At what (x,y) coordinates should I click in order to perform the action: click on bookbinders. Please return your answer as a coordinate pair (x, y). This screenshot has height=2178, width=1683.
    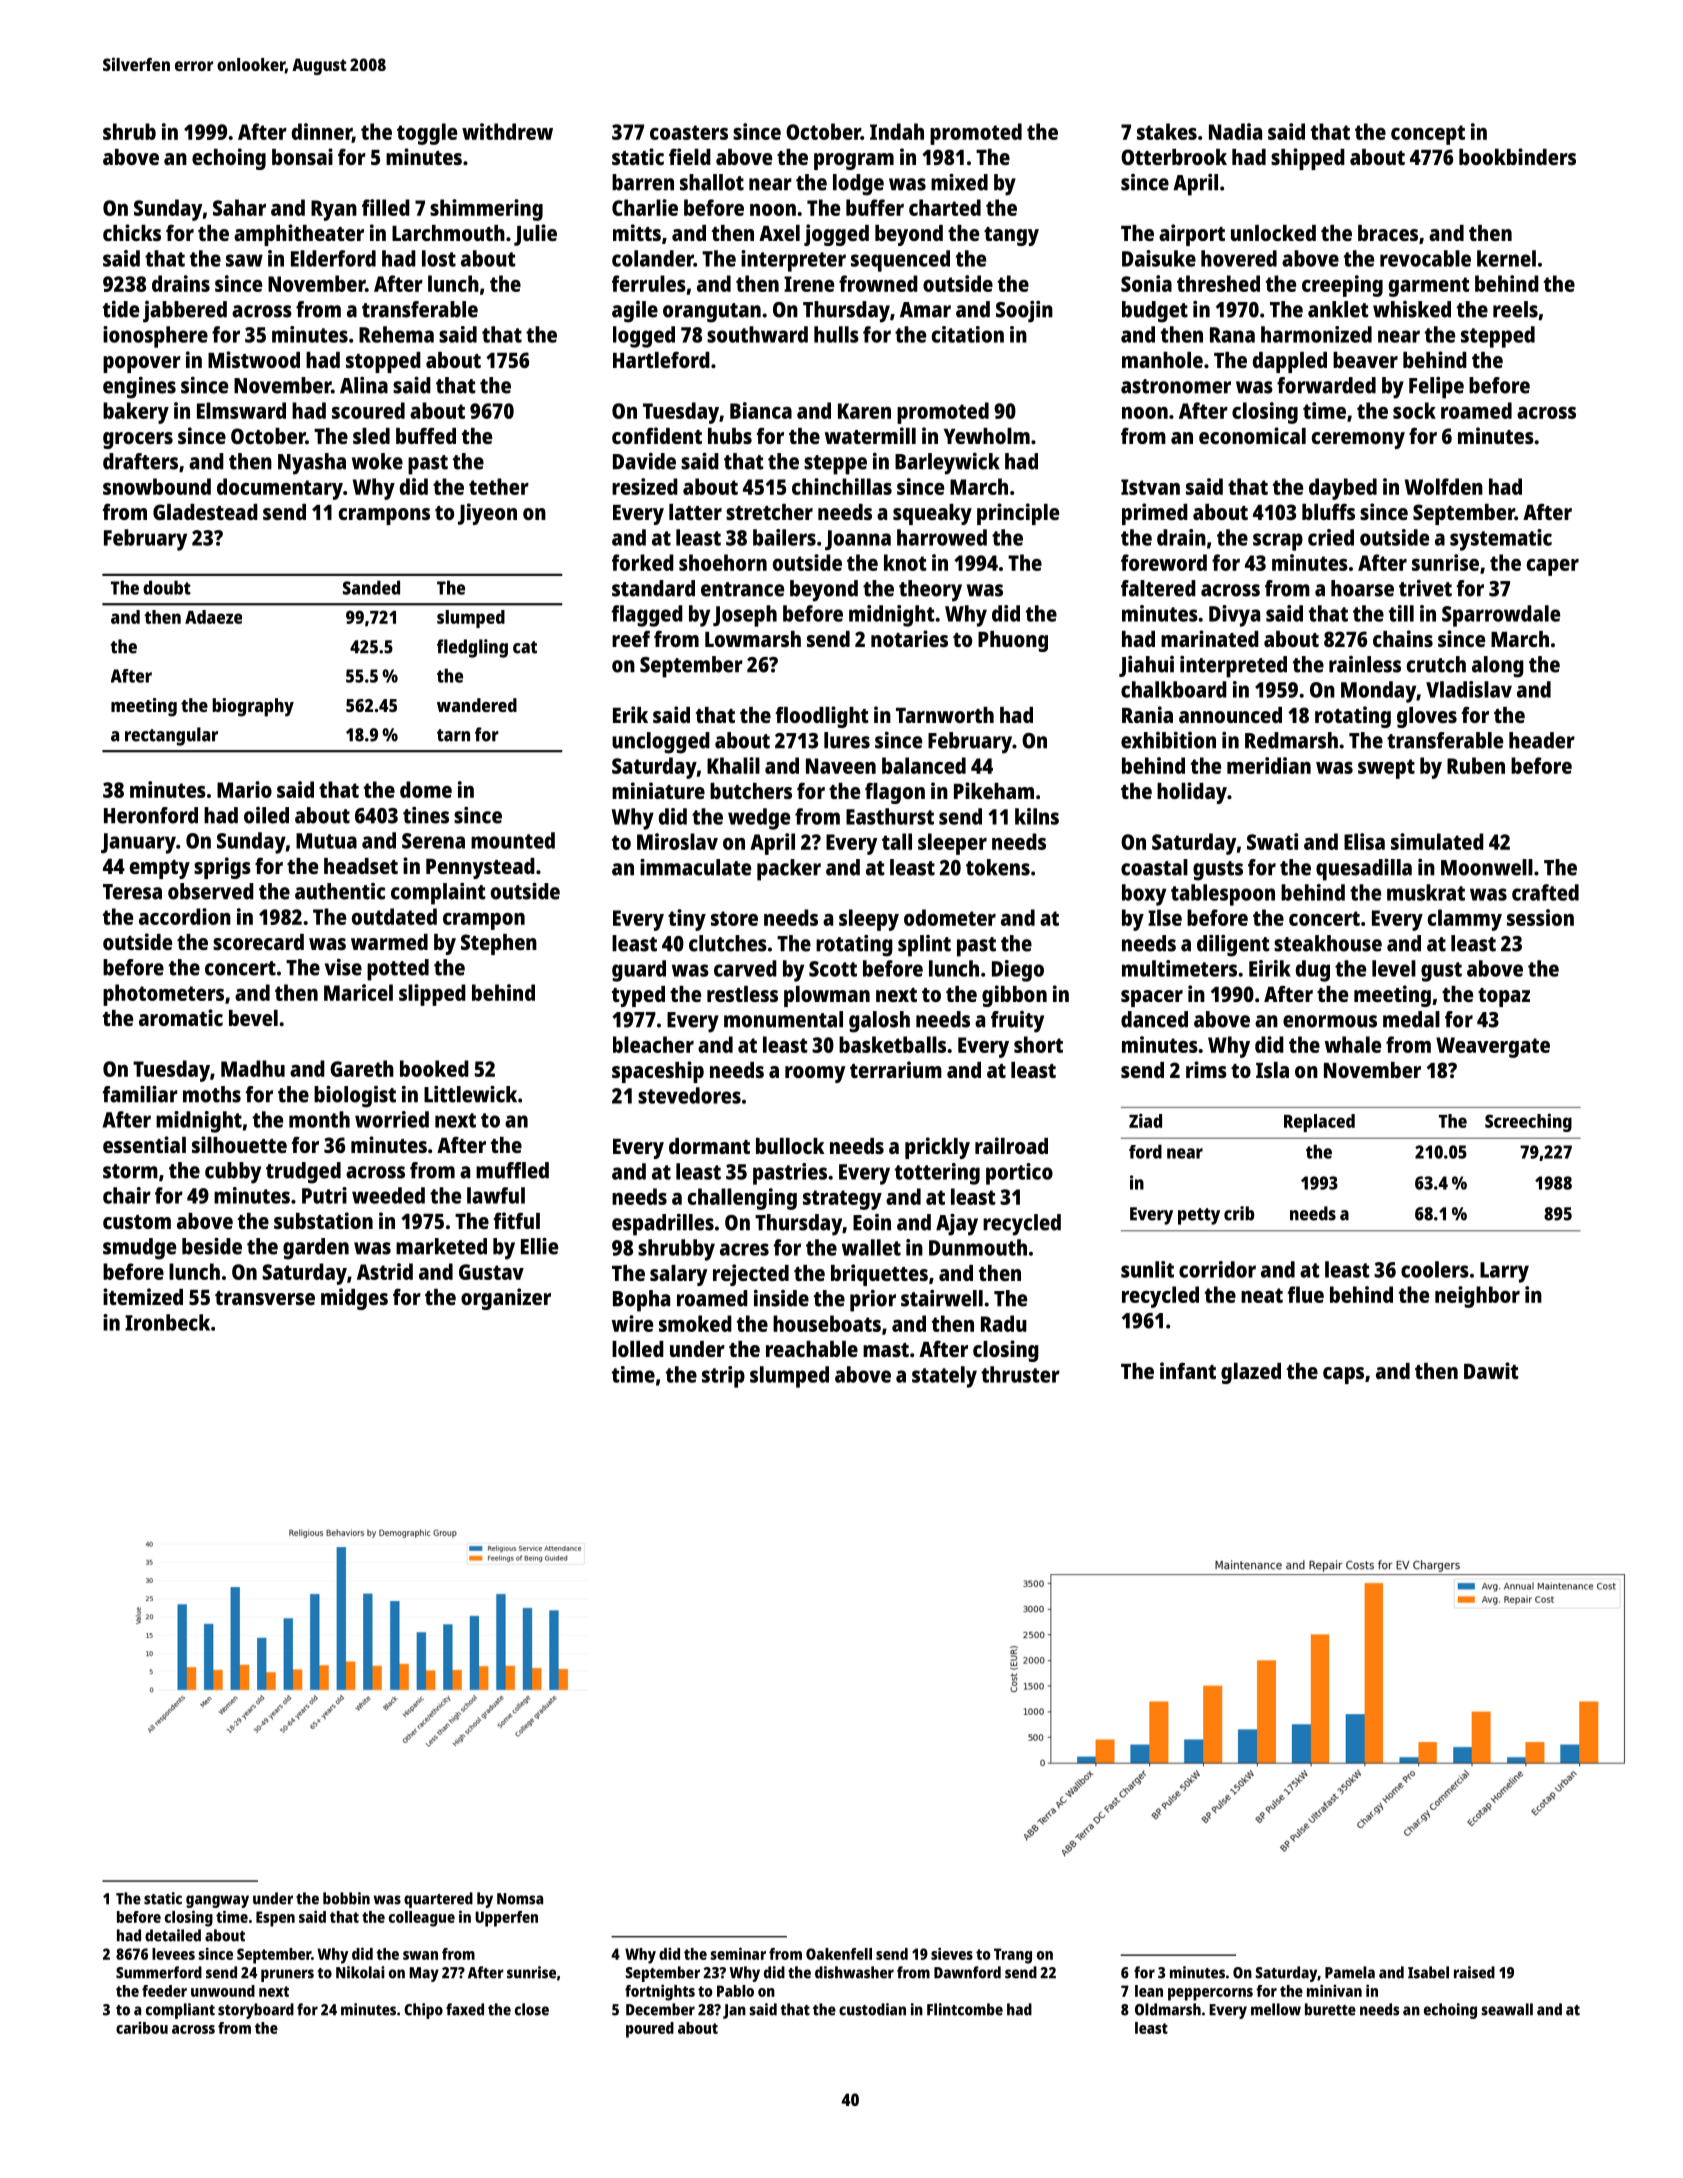
    Looking at the image, I should click on (1517, 156).
